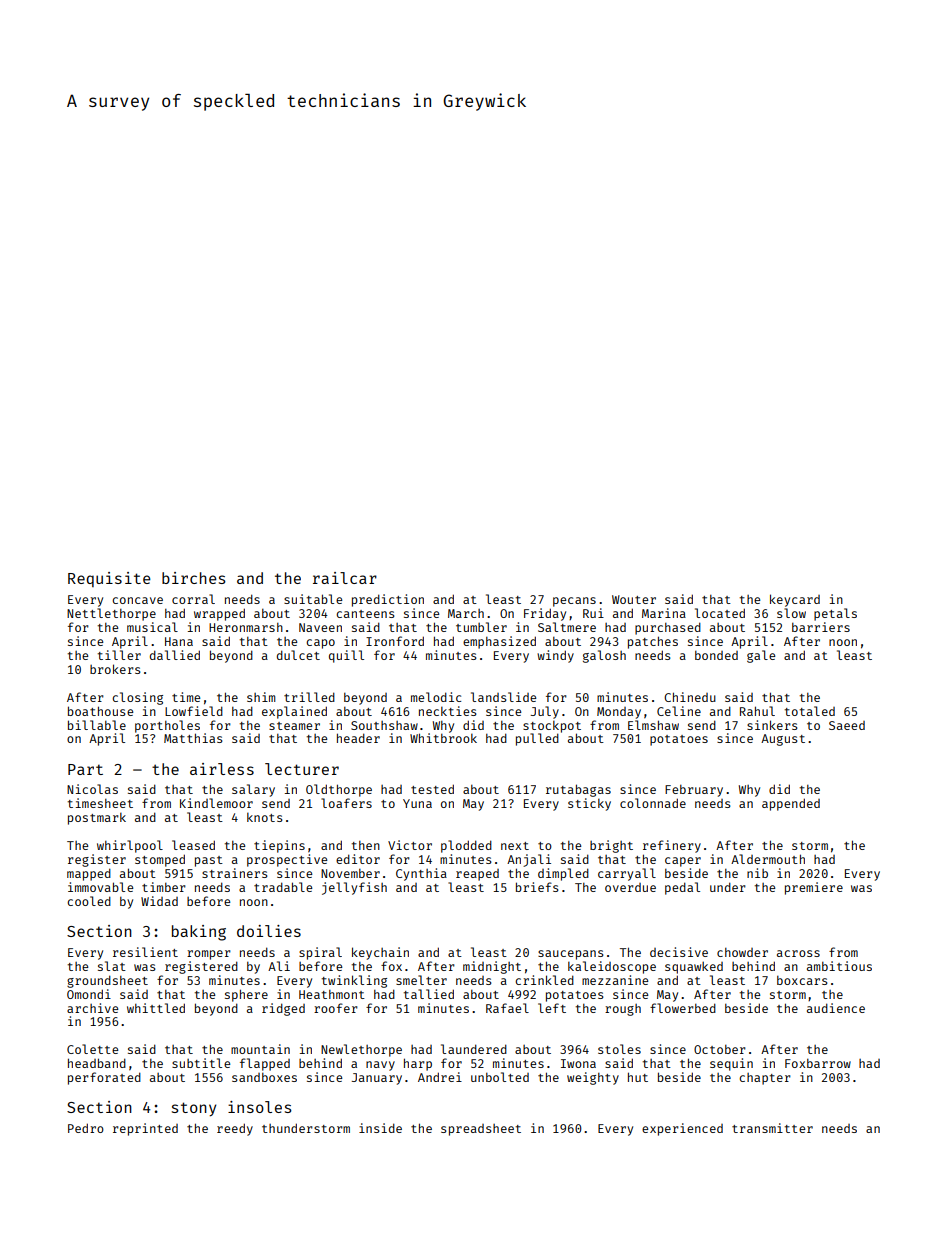 The width and height of the screenshot is (952, 1233). I want to click on sandboxes, so click(264, 1077).
